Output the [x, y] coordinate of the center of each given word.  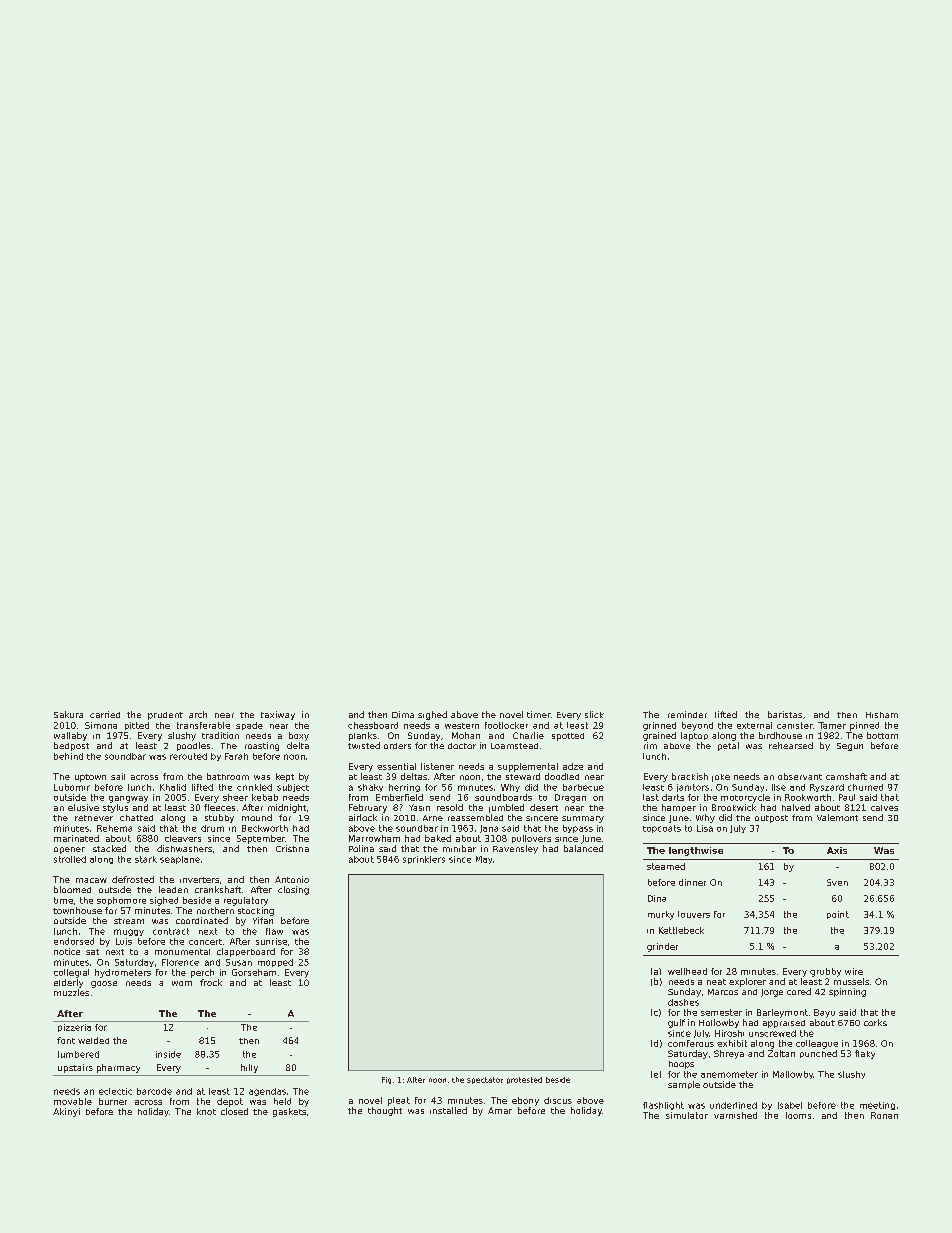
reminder [687, 714]
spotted [568, 737]
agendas [267, 1092]
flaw [274, 931]
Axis [837, 850]
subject [293, 788]
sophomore [121, 901]
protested [524, 1080]
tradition [220, 735]
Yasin [419, 807]
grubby [825, 972]
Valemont [837, 817]
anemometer [729, 1074]
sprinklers [424, 860]
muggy [129, 932]
